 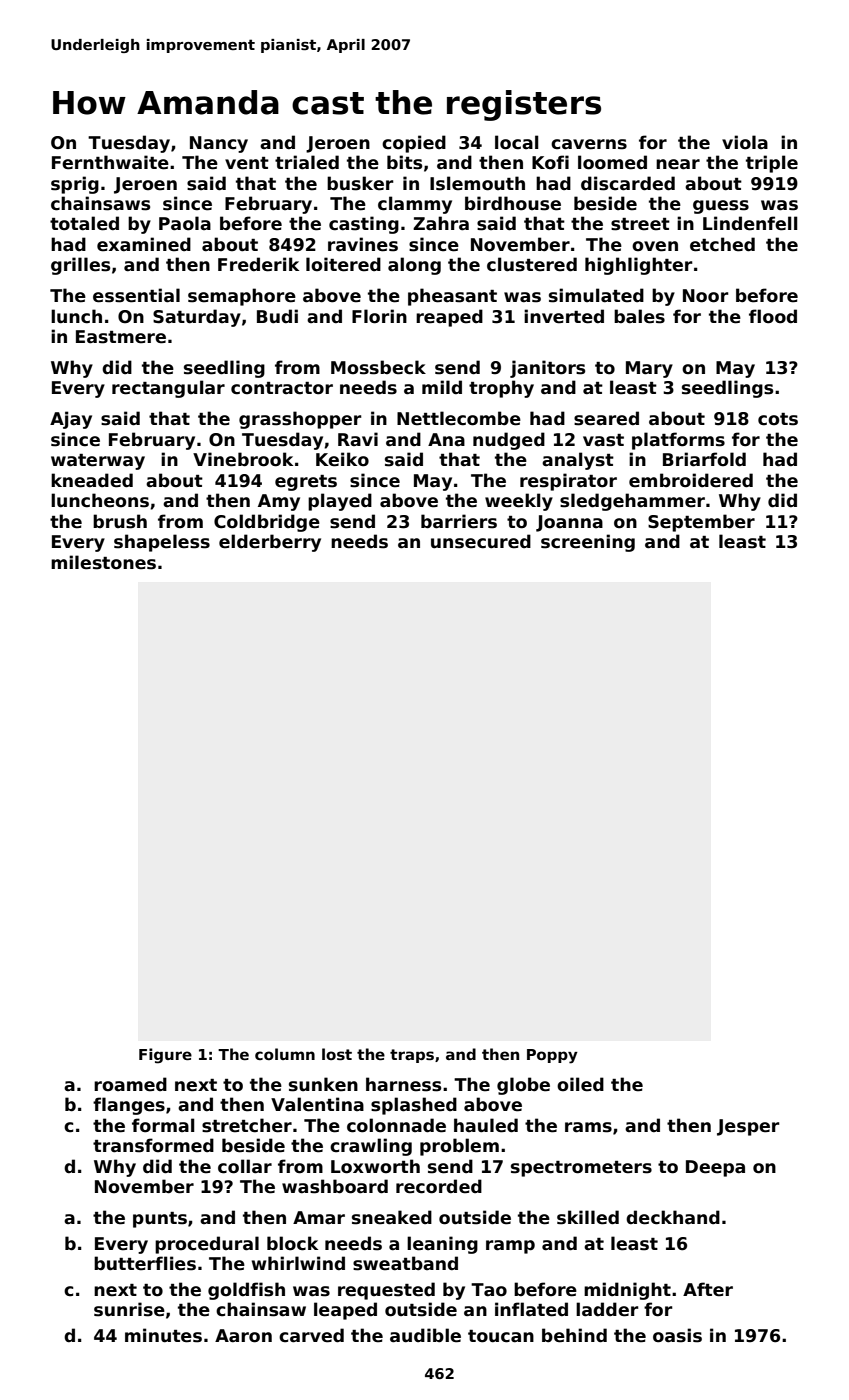 I want to click on sprig, so click(x=75, y=185).
